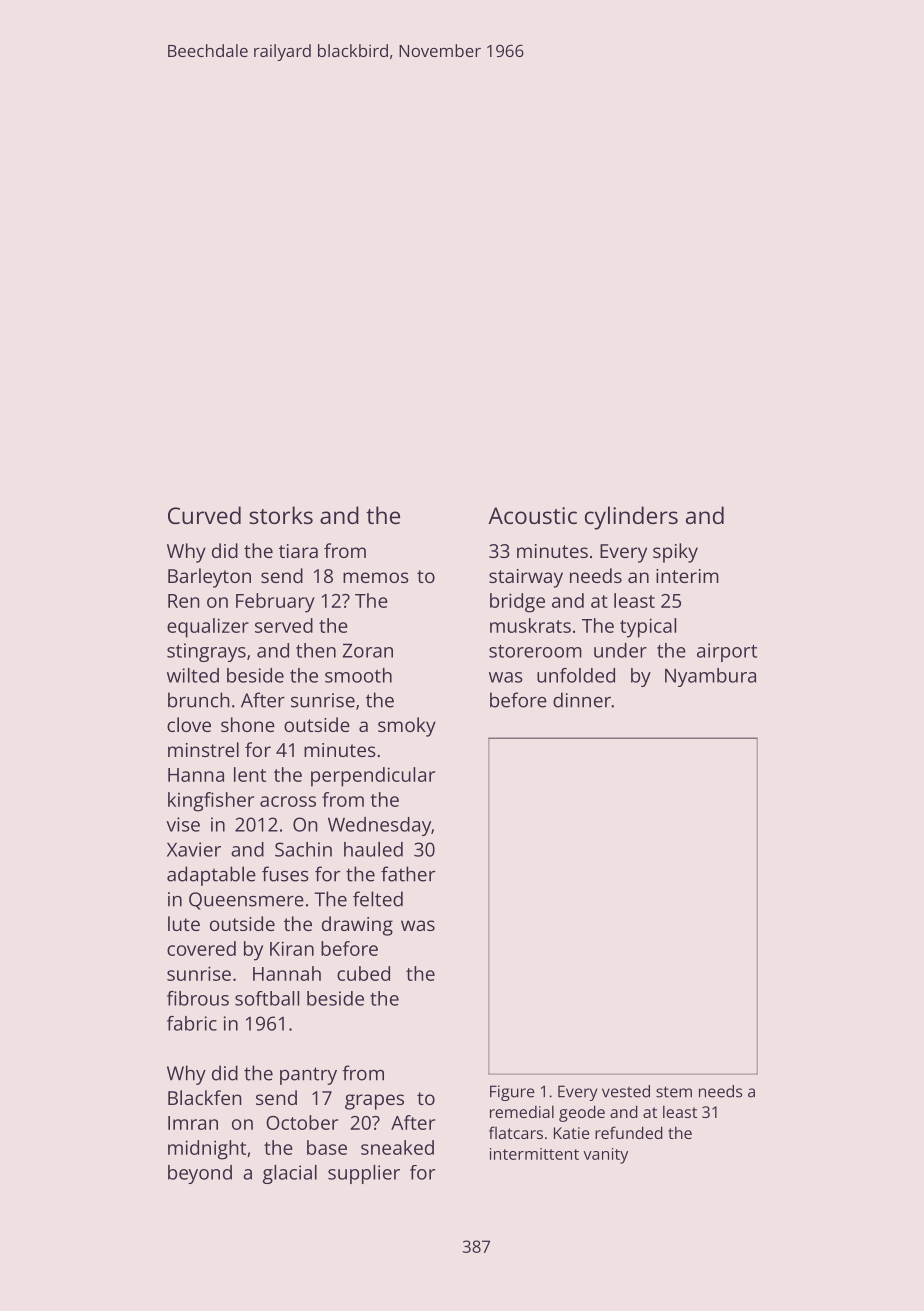 This screenshot has width=924, height=1311. What do you see at coordinates (364, 1174) in the screenshot?
I see `supplier` at bounding box center [364, 1174].
